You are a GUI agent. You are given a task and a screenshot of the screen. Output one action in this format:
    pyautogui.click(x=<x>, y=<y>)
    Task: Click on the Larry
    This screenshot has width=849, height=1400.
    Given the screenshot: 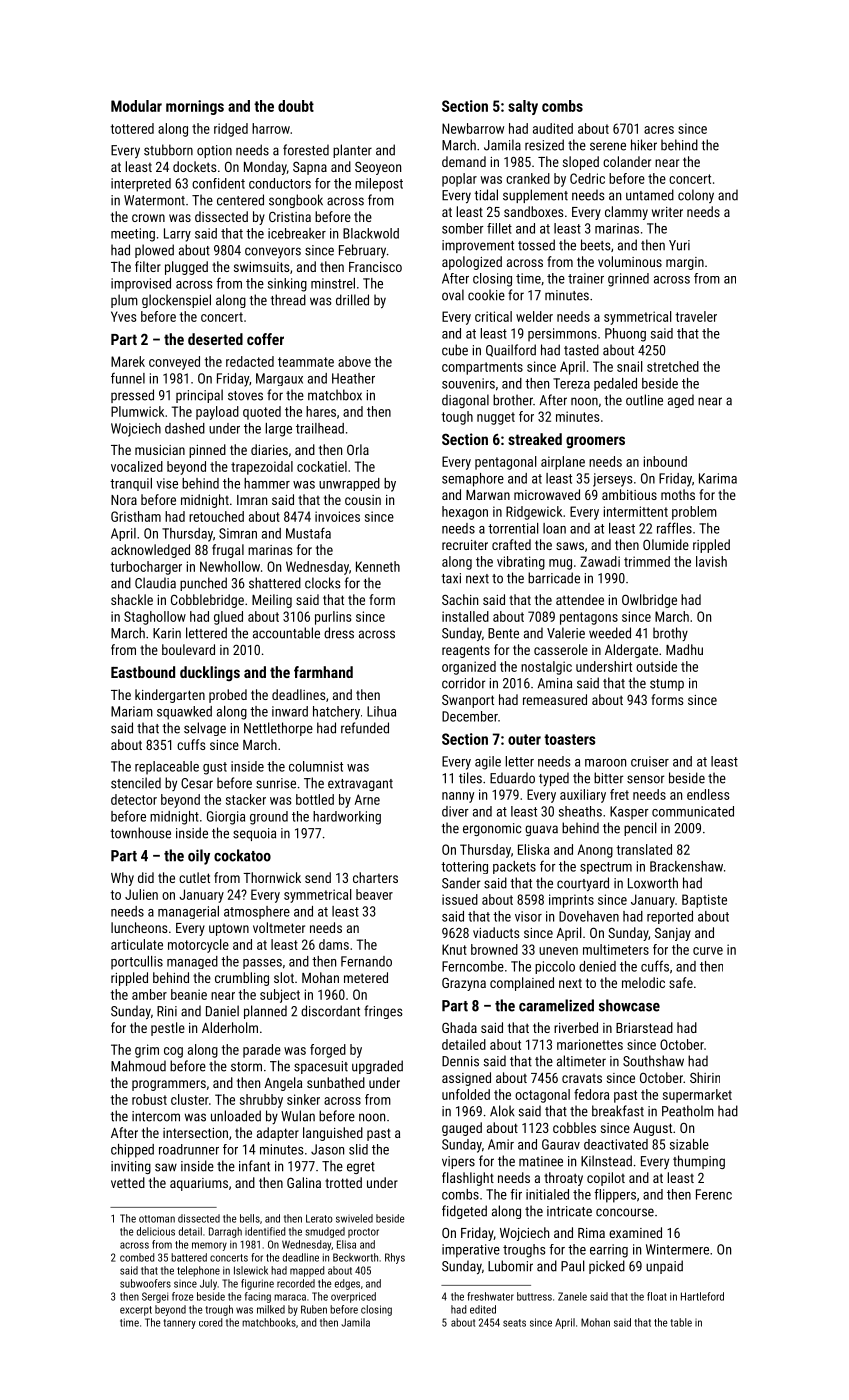 What is the action you would take?
    pyautogui.click(x=177, y=235)
